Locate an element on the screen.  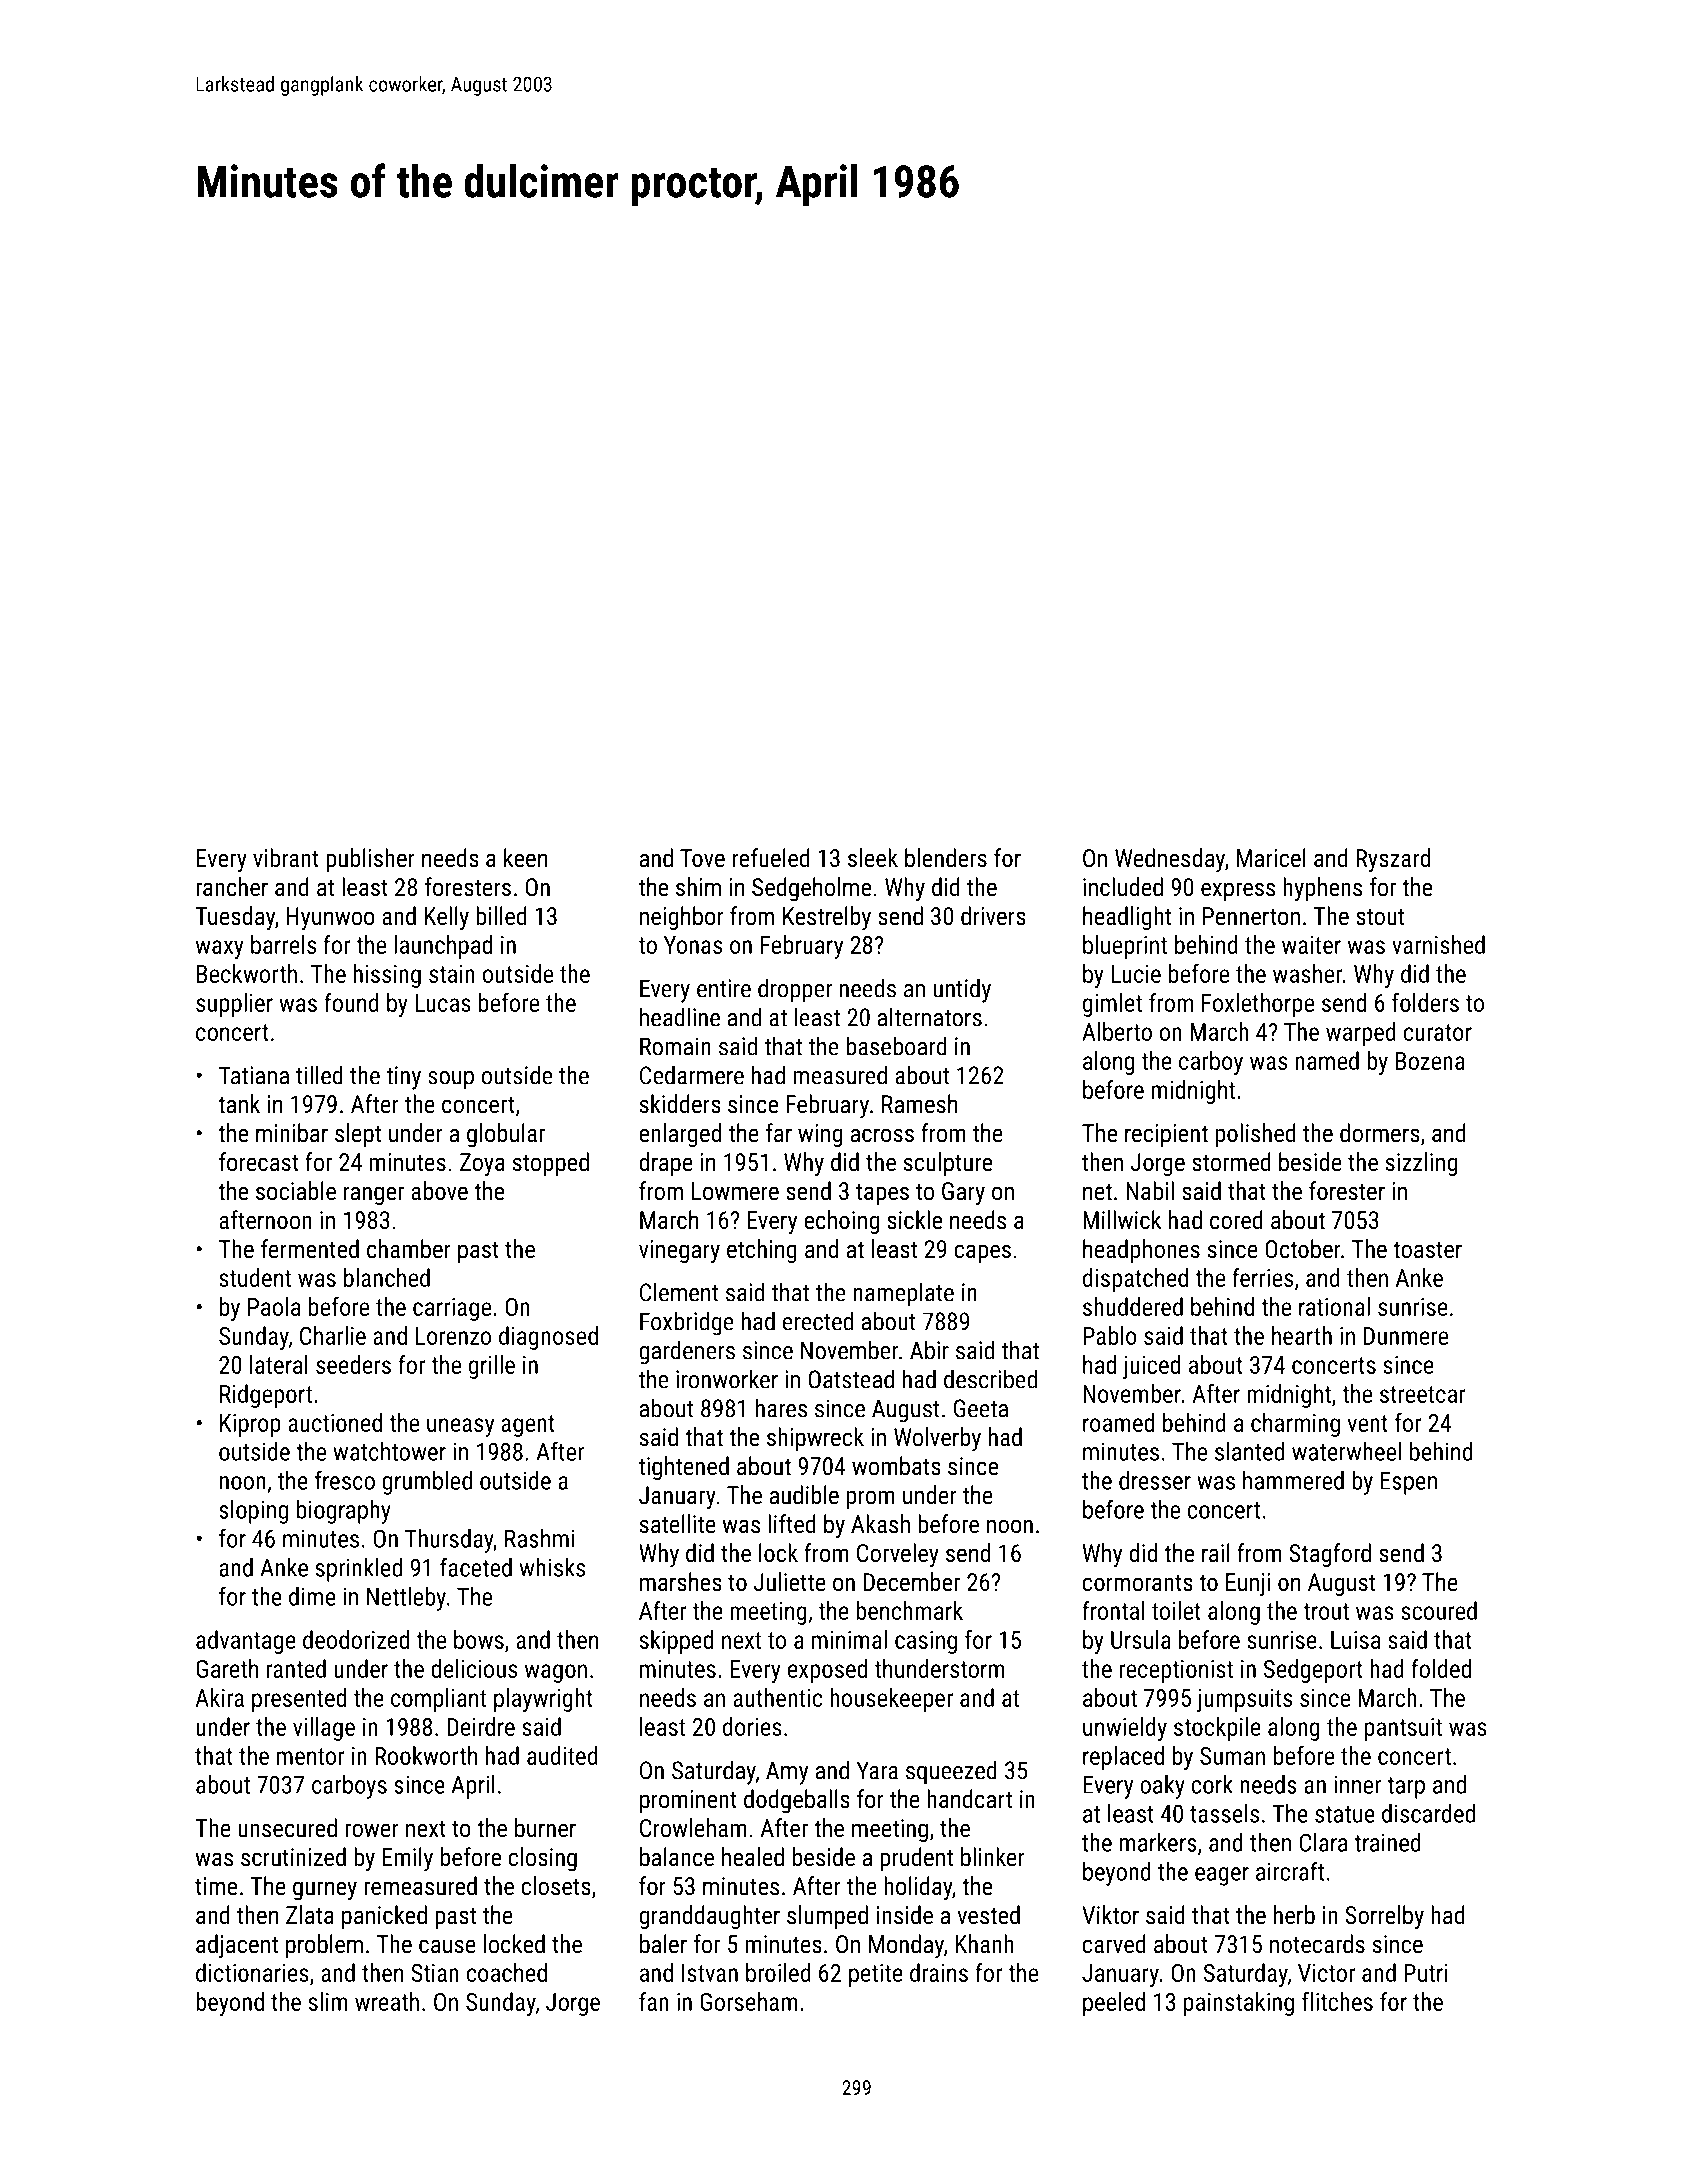
lifted is located at coordinates (792, 1523).
